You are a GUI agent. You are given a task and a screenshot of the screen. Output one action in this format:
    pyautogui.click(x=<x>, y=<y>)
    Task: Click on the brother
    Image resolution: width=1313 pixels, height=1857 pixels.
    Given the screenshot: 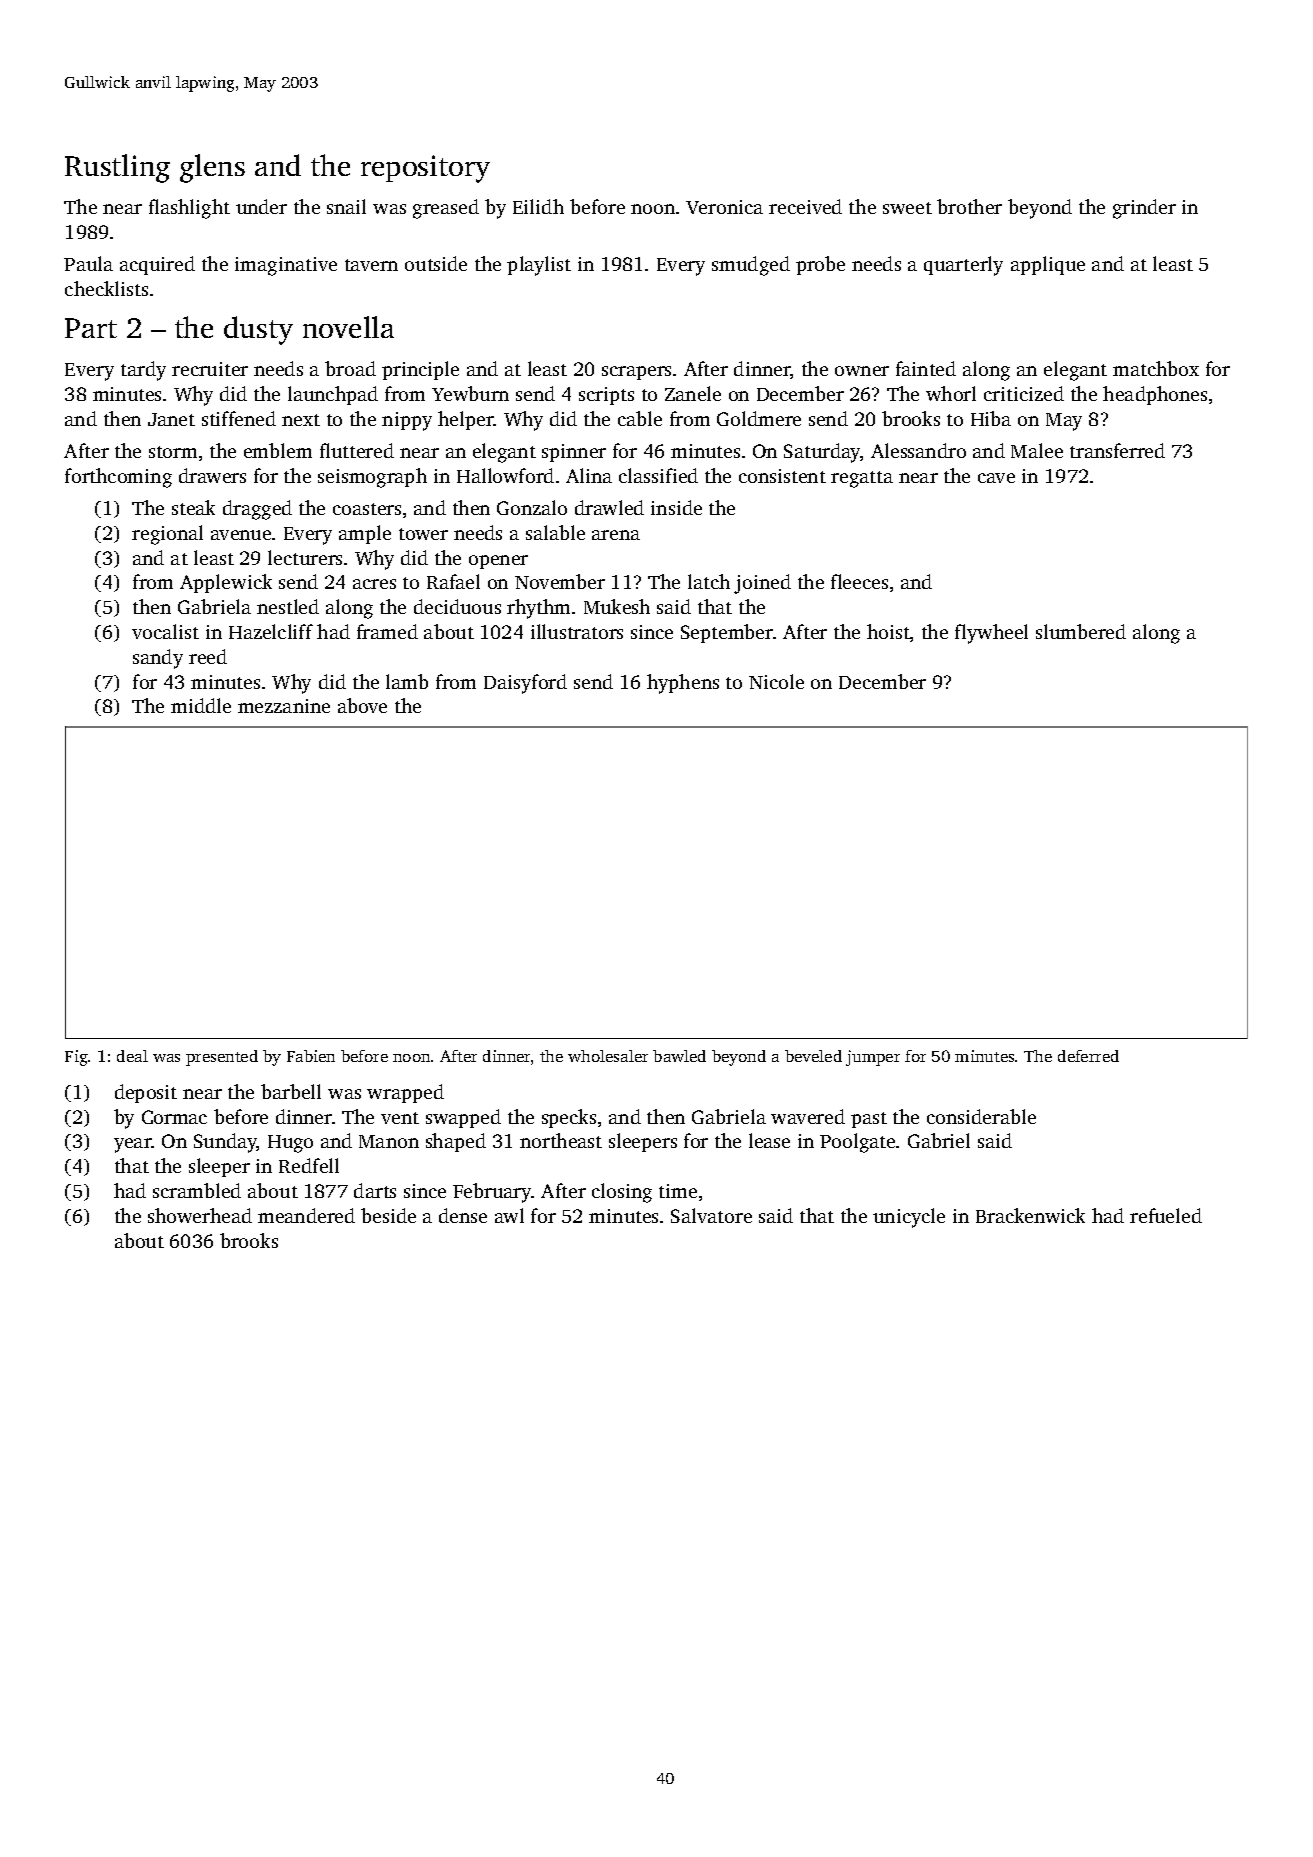 What is the action you would take?
    pyautogui.click(x=969, y=206)
